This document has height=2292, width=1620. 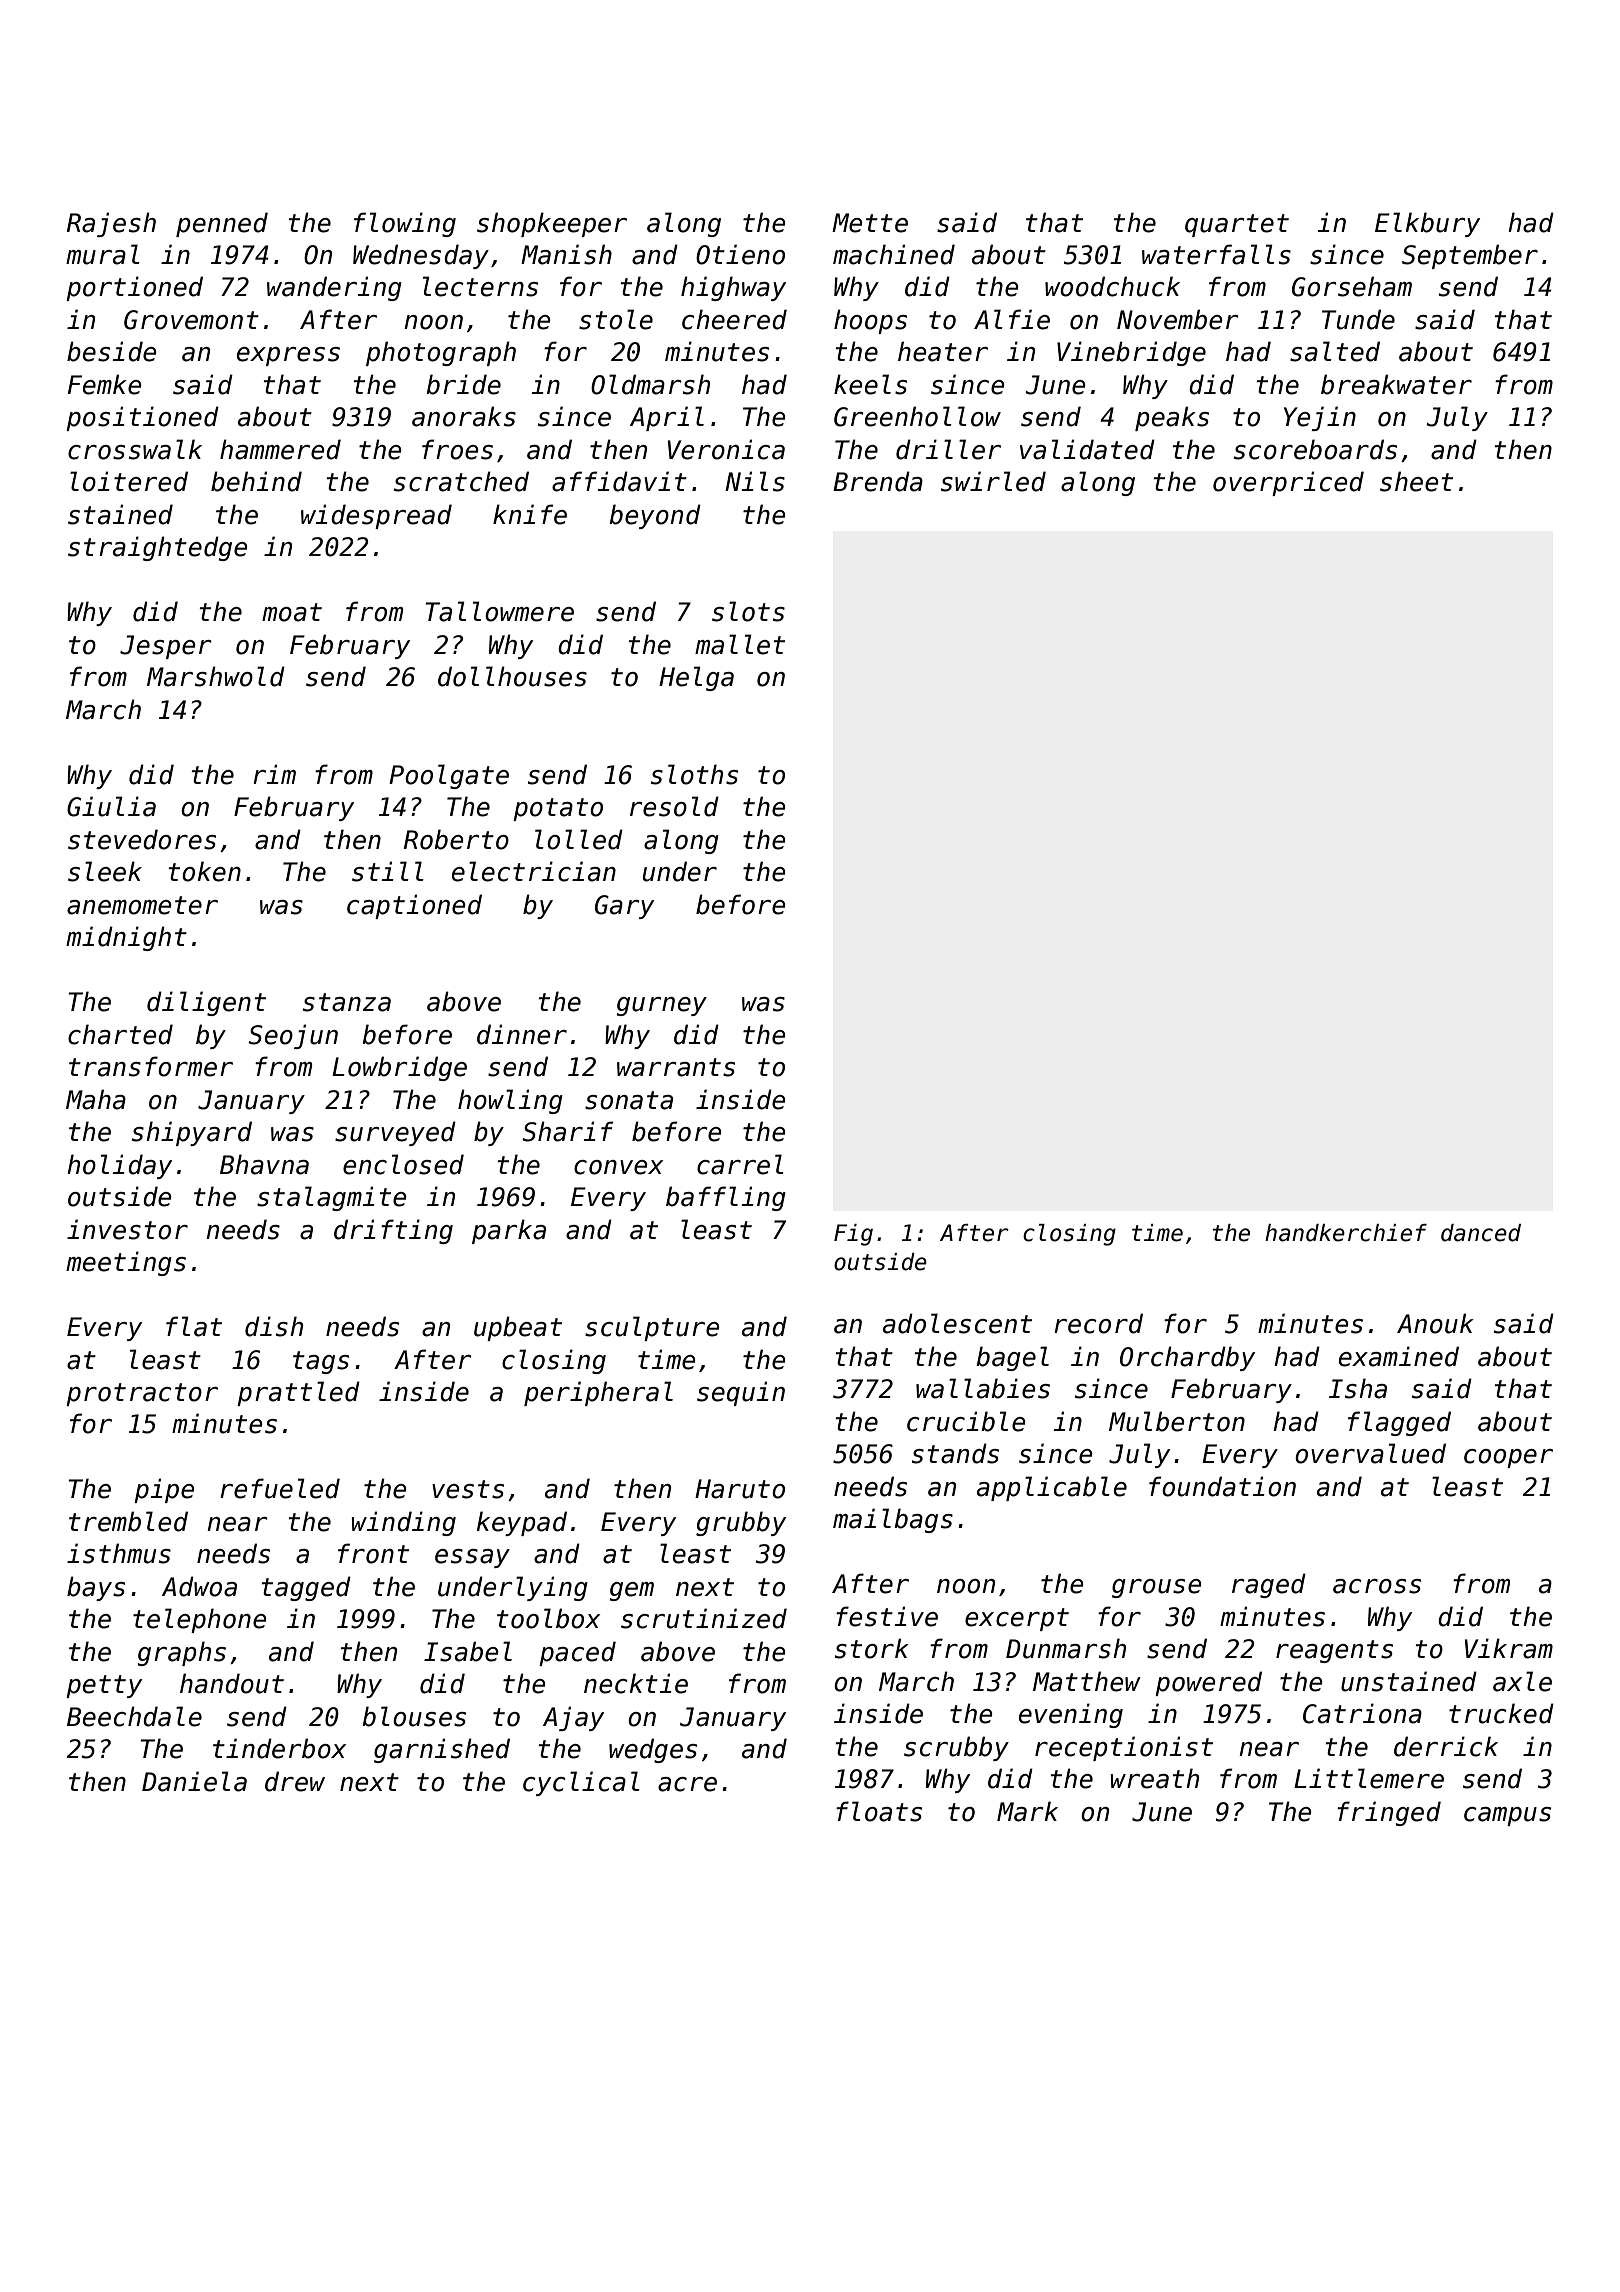 What do you see at coordinates (288, 356) in the document?
I see `express` at bounding box center [288, 356].
